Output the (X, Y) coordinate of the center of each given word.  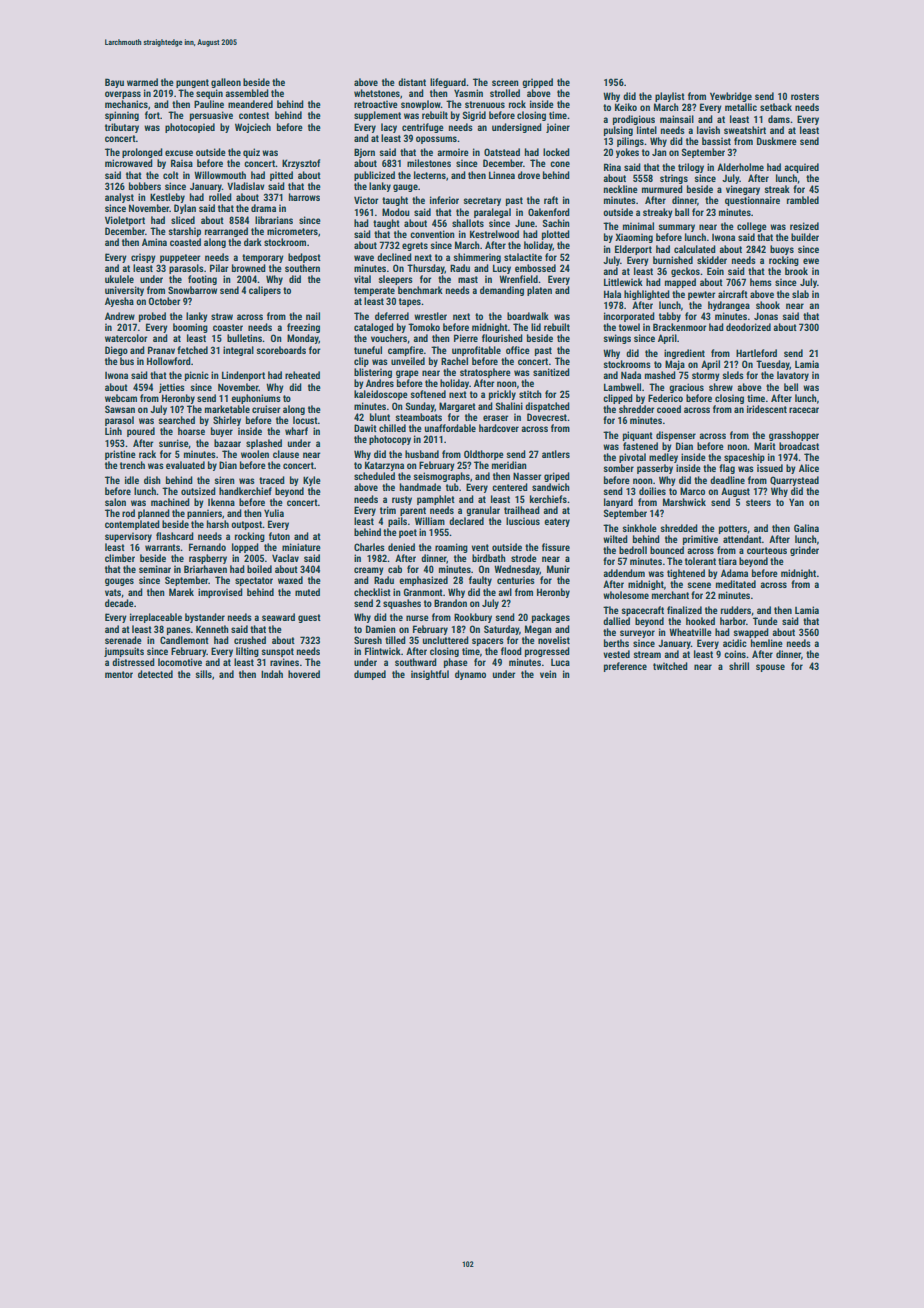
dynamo (470, 675)
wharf (296, 431)
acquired (801, 168)
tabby (670, 317)
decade (119, 603)
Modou (396, 212)
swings (617, 339)
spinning (122, 116)
